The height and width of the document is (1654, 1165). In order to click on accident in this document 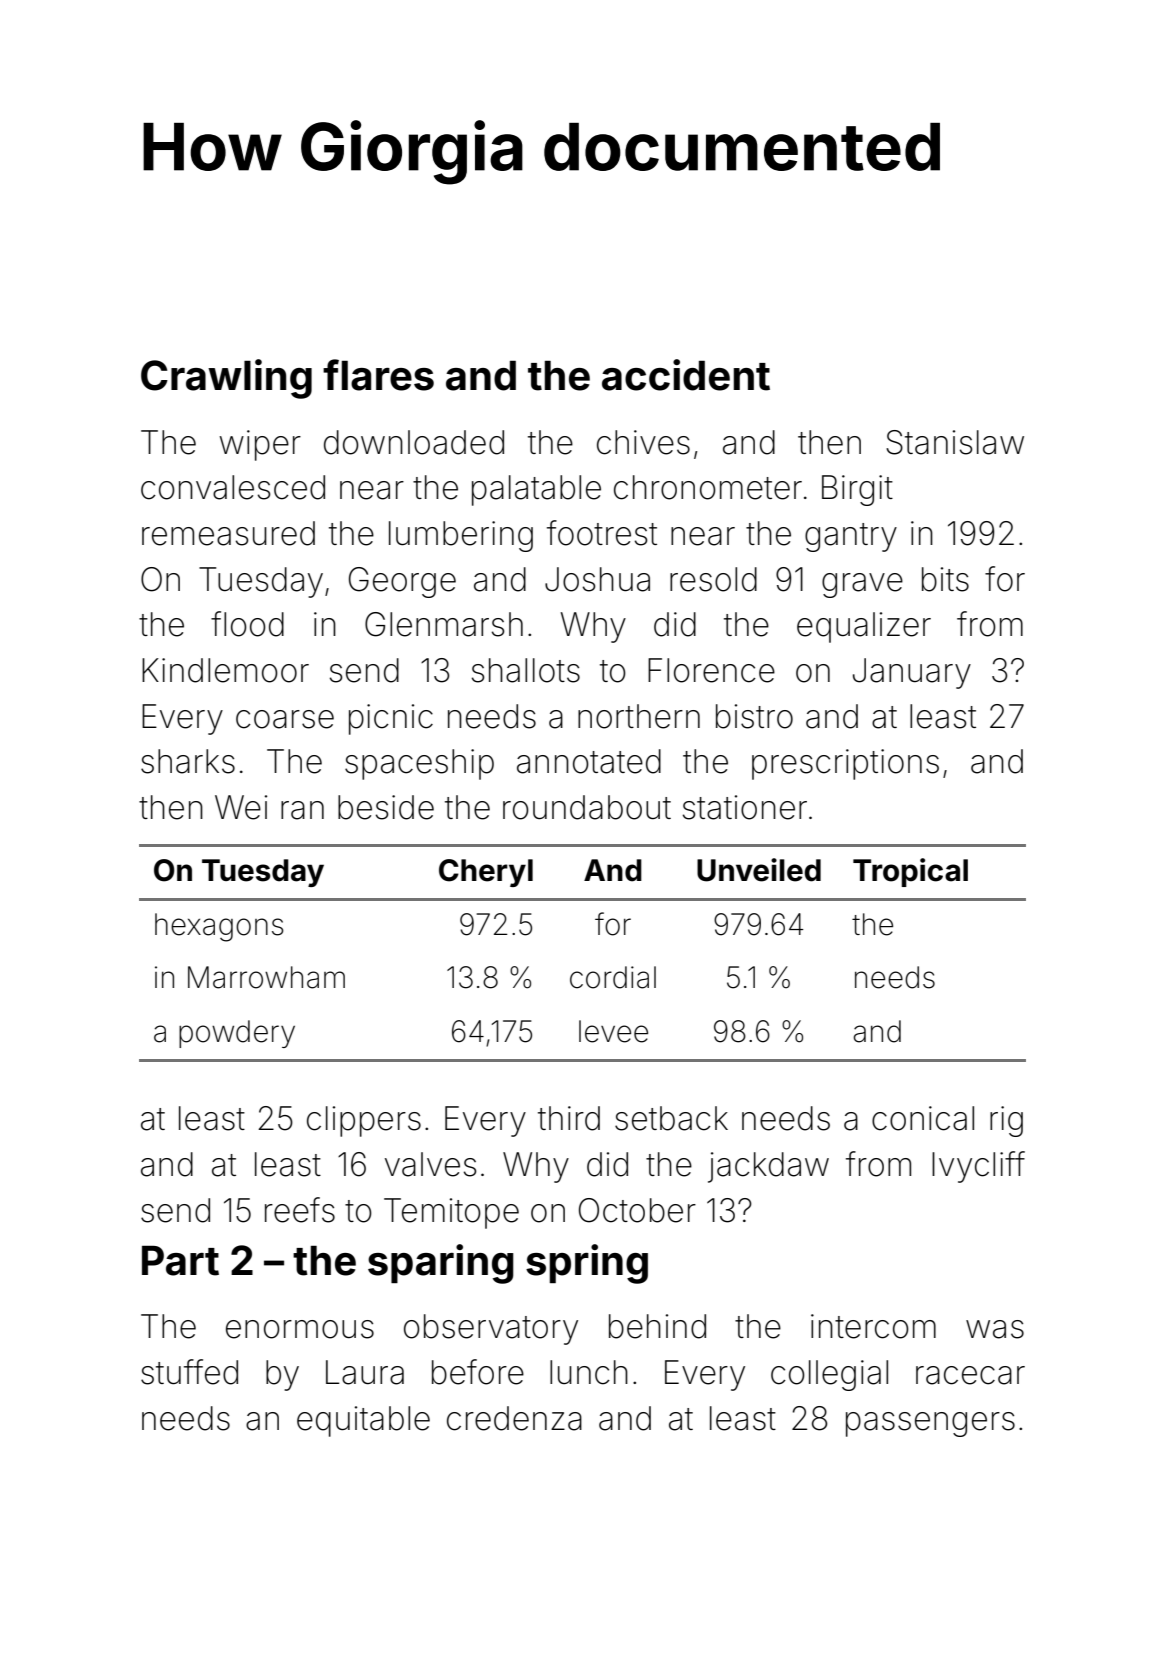, I will do `click(686, 375)`.
